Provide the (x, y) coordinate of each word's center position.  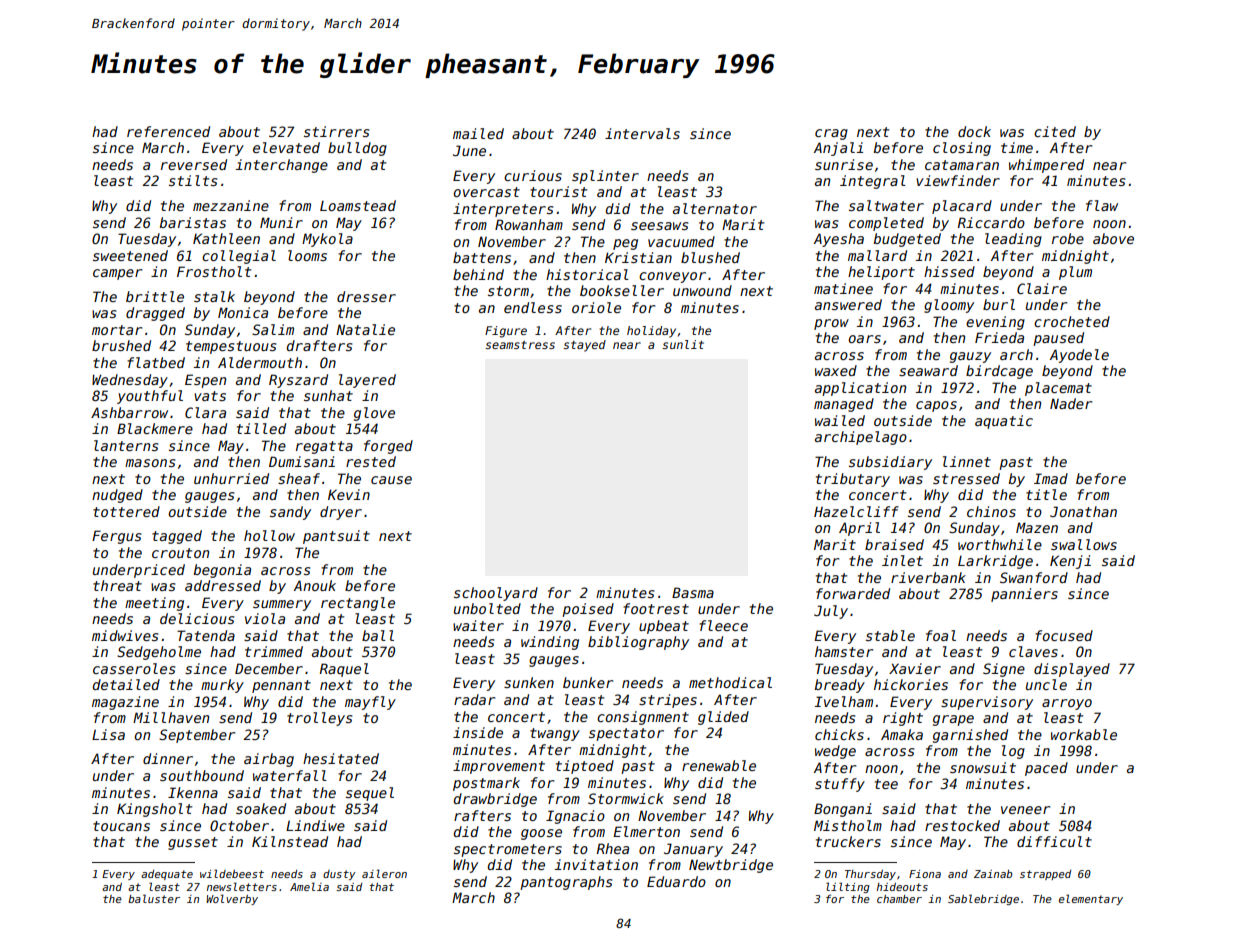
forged (388, 447)
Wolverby (232, 899)
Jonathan (1083, 511)
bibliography (638, 643)
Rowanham (529, 224)
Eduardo (676, 881)
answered (848, 304)
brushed (121, 345)
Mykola (327, 240)
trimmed (274, 651)
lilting (848, 887)
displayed (1072, 670)
